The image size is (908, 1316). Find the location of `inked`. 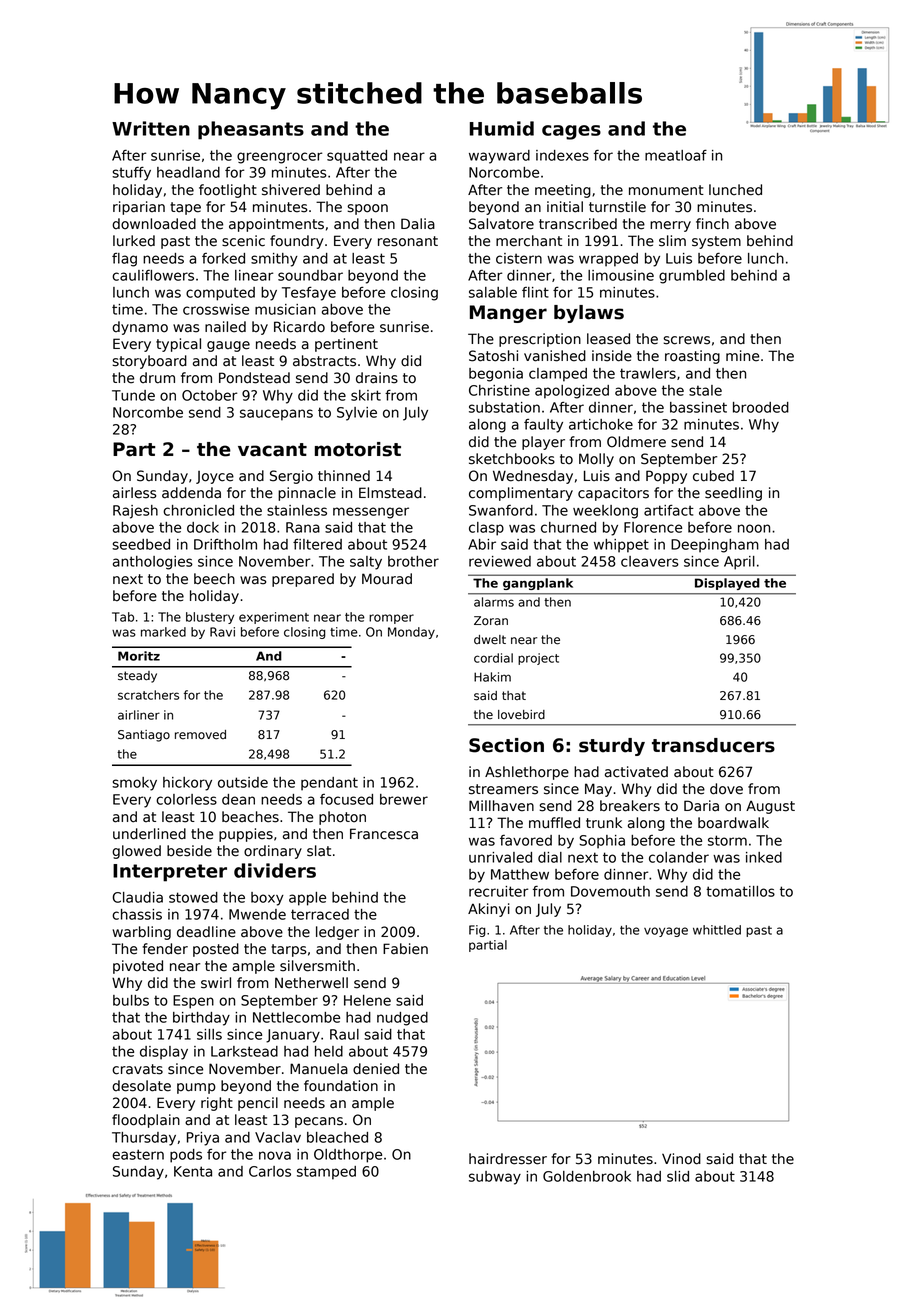

inked is located at coordinates (764, 857).
